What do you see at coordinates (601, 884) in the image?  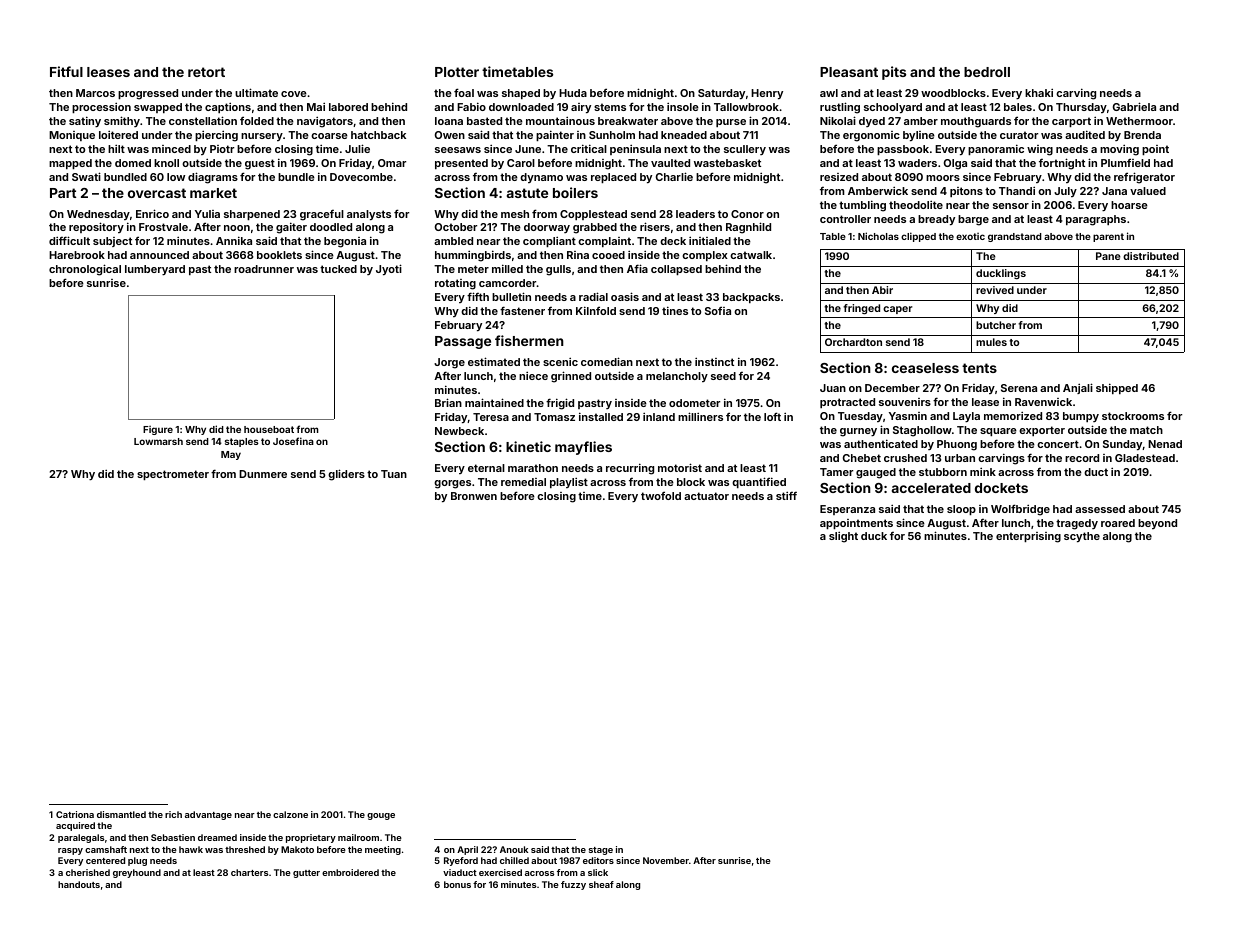 I see `sheaf` at bounding box center [601, 884].
